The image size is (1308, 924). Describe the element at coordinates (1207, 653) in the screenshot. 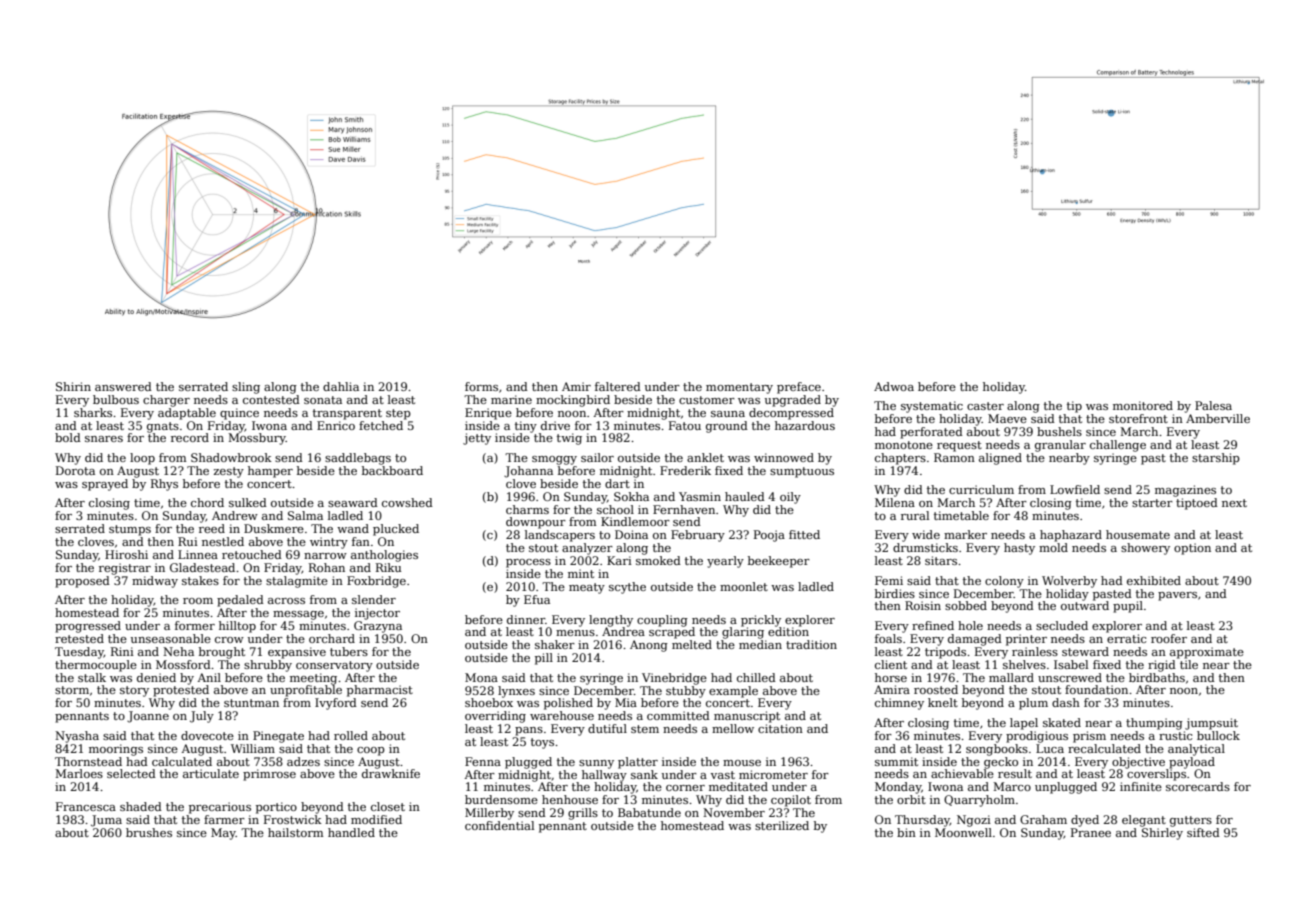

I see `approximate` at that location.
